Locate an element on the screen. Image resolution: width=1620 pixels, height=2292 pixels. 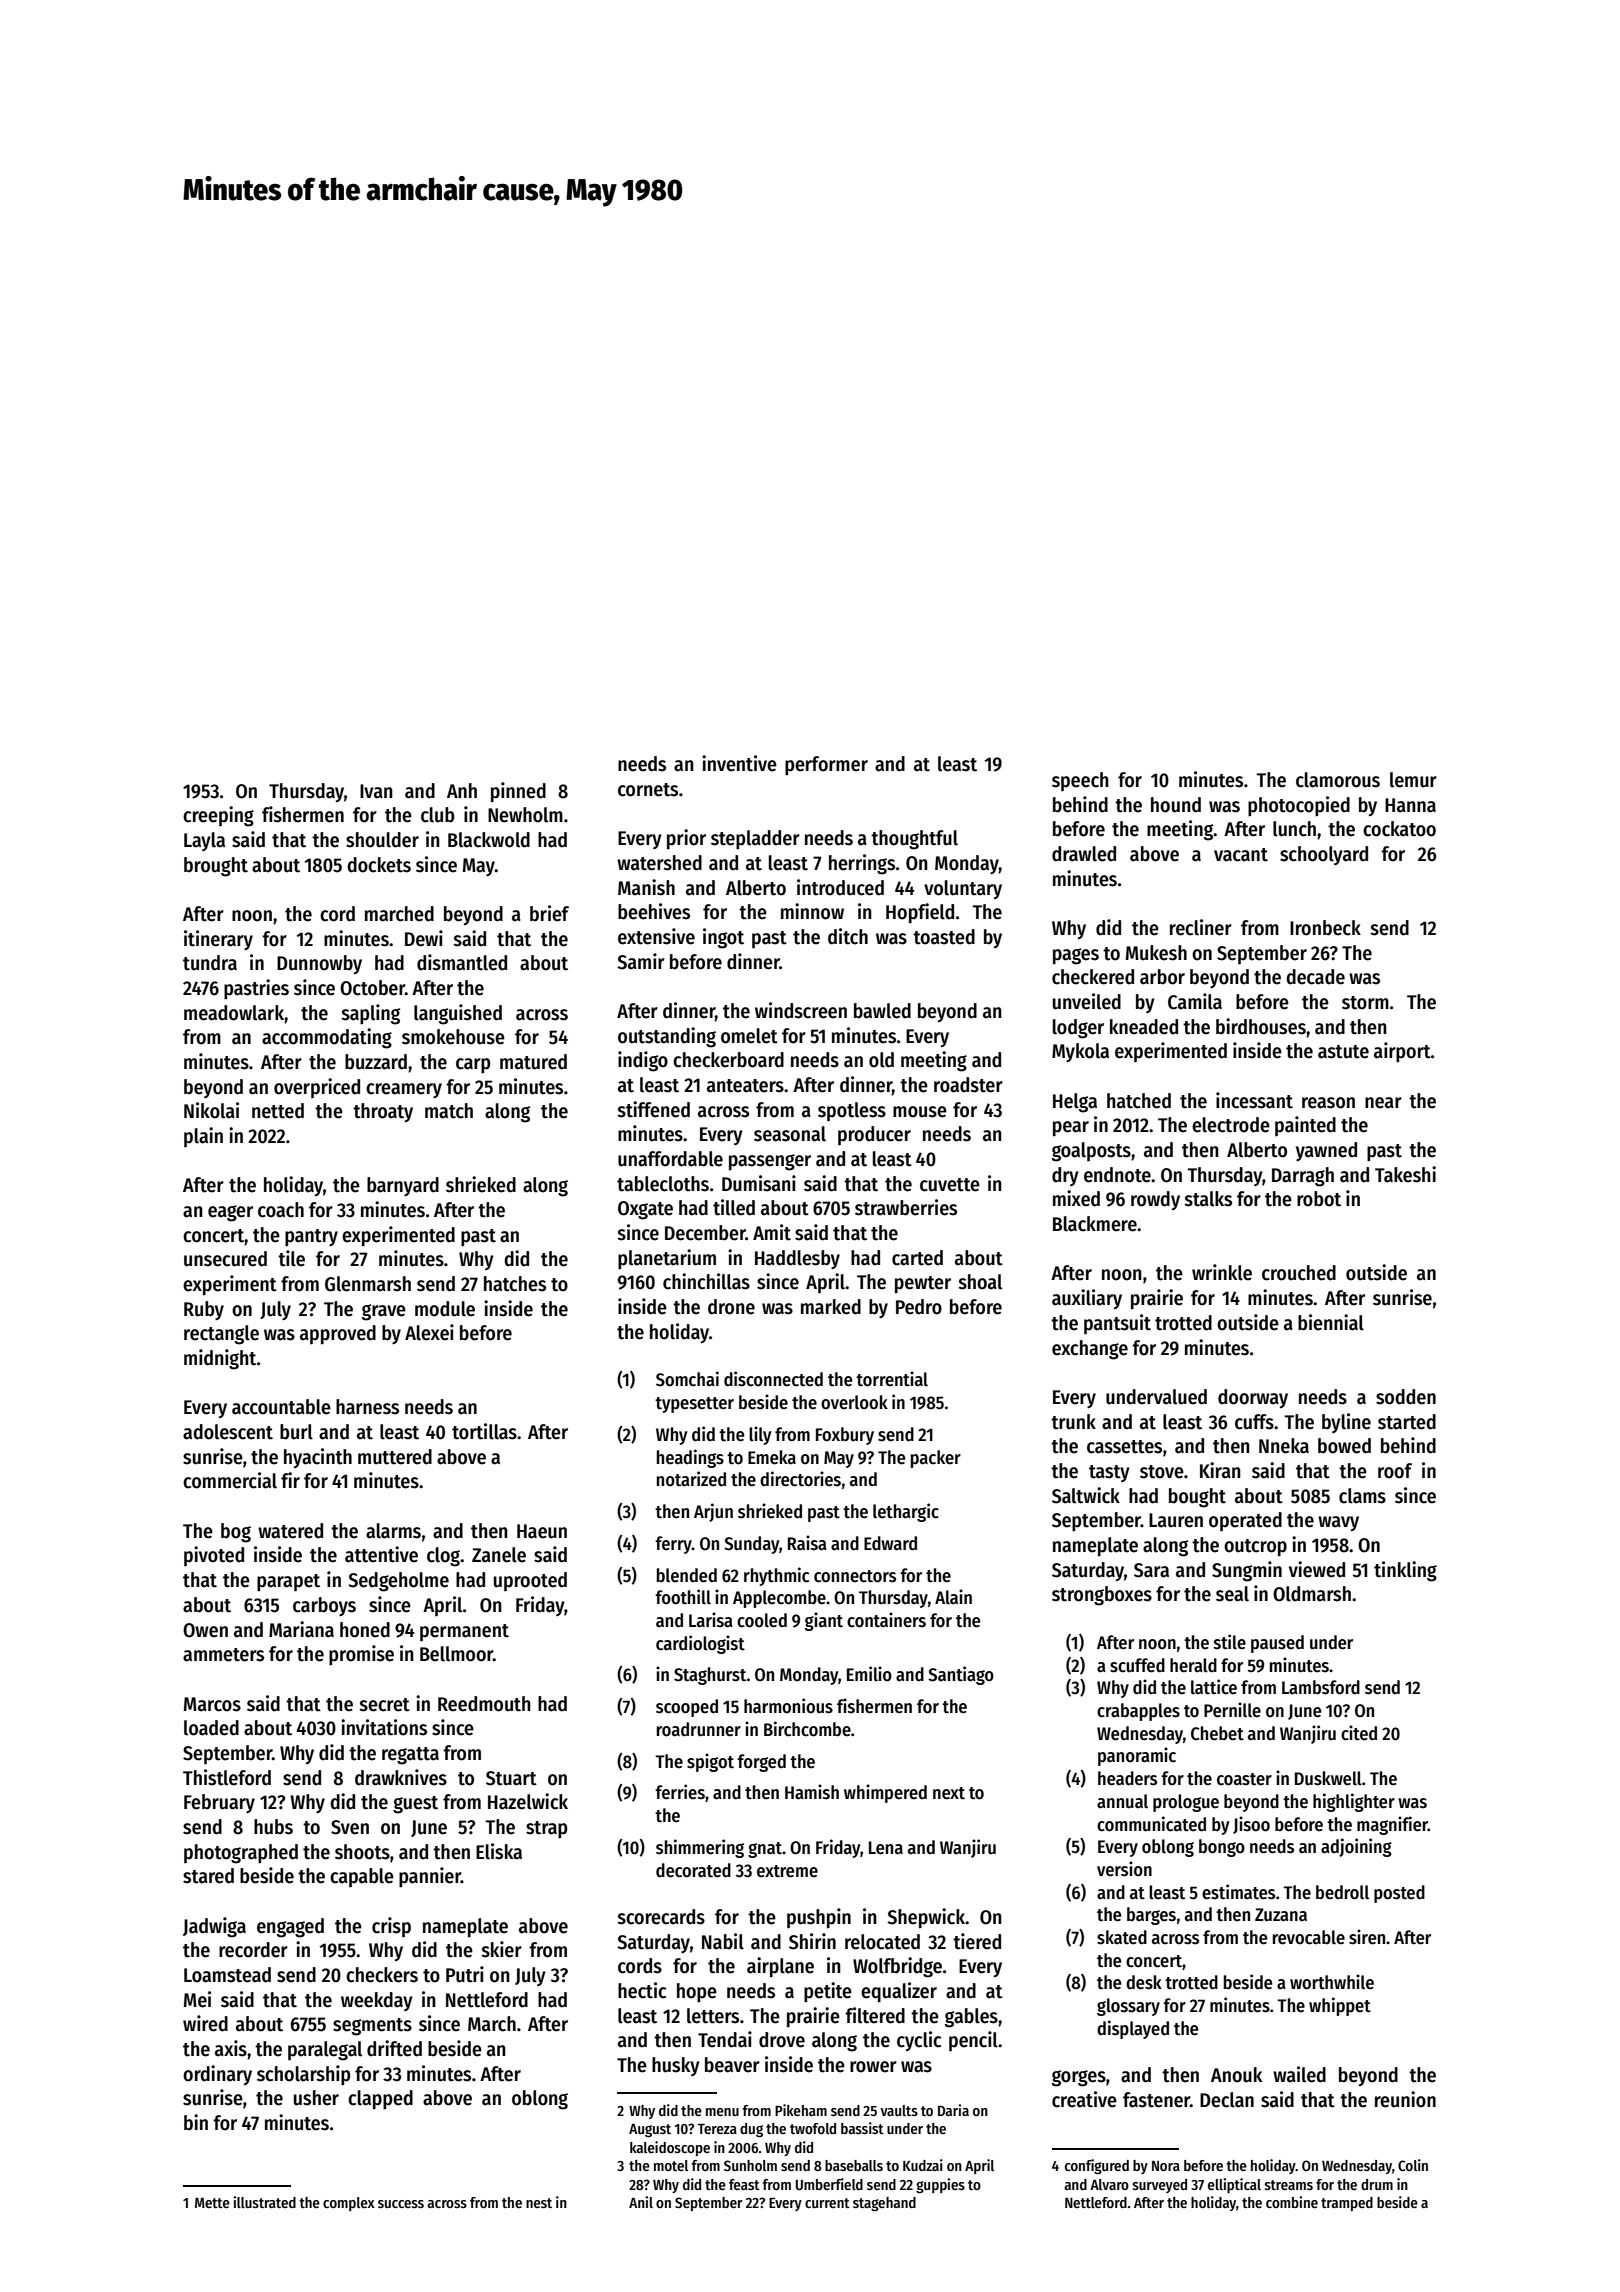
hound is located at coordinates (1176, 805).
